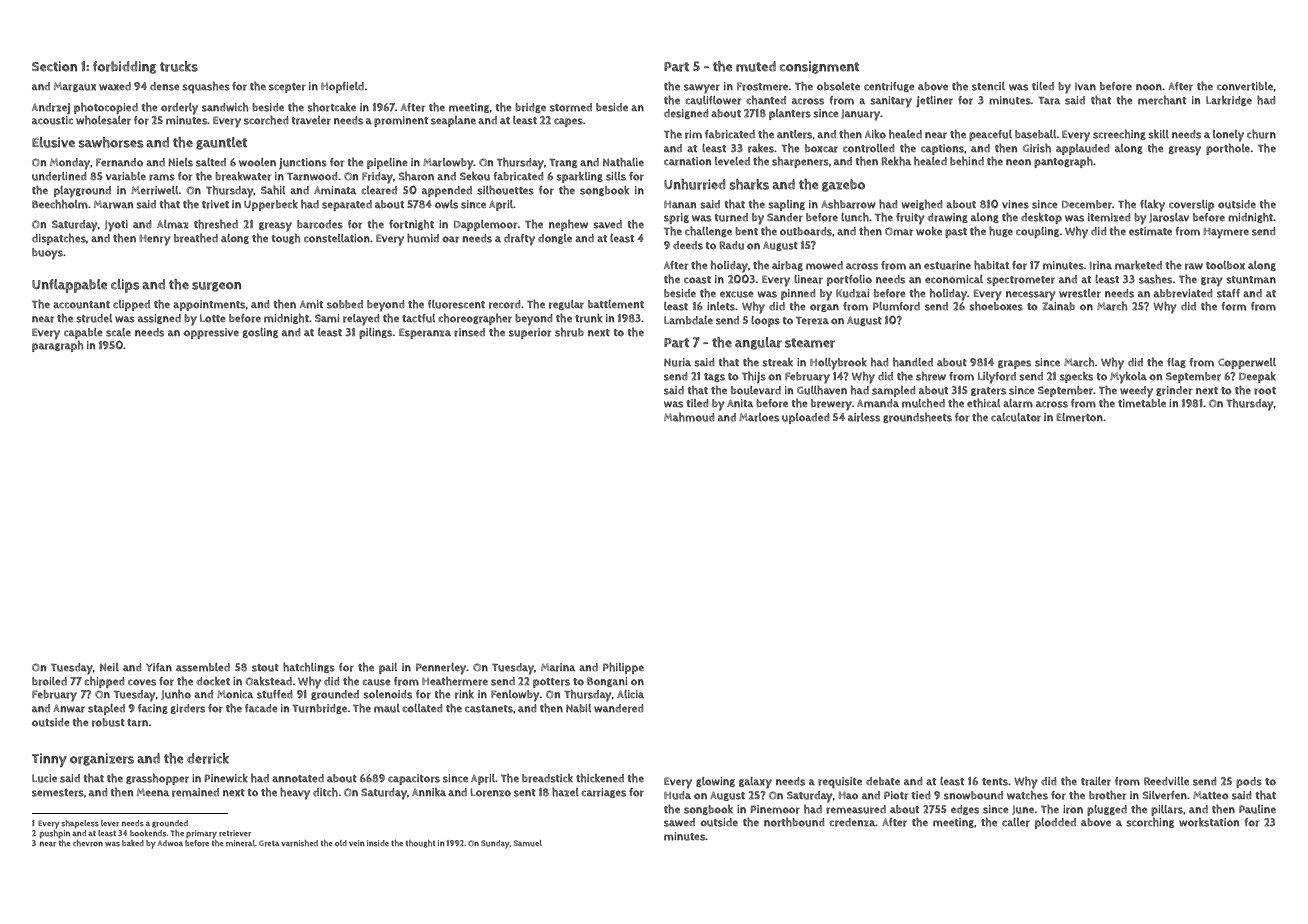 The width and height of the screenshot is (1308, 924). Describe the element at coordinates (558, 667) in the screenshot. I see `Marina` at that location.
